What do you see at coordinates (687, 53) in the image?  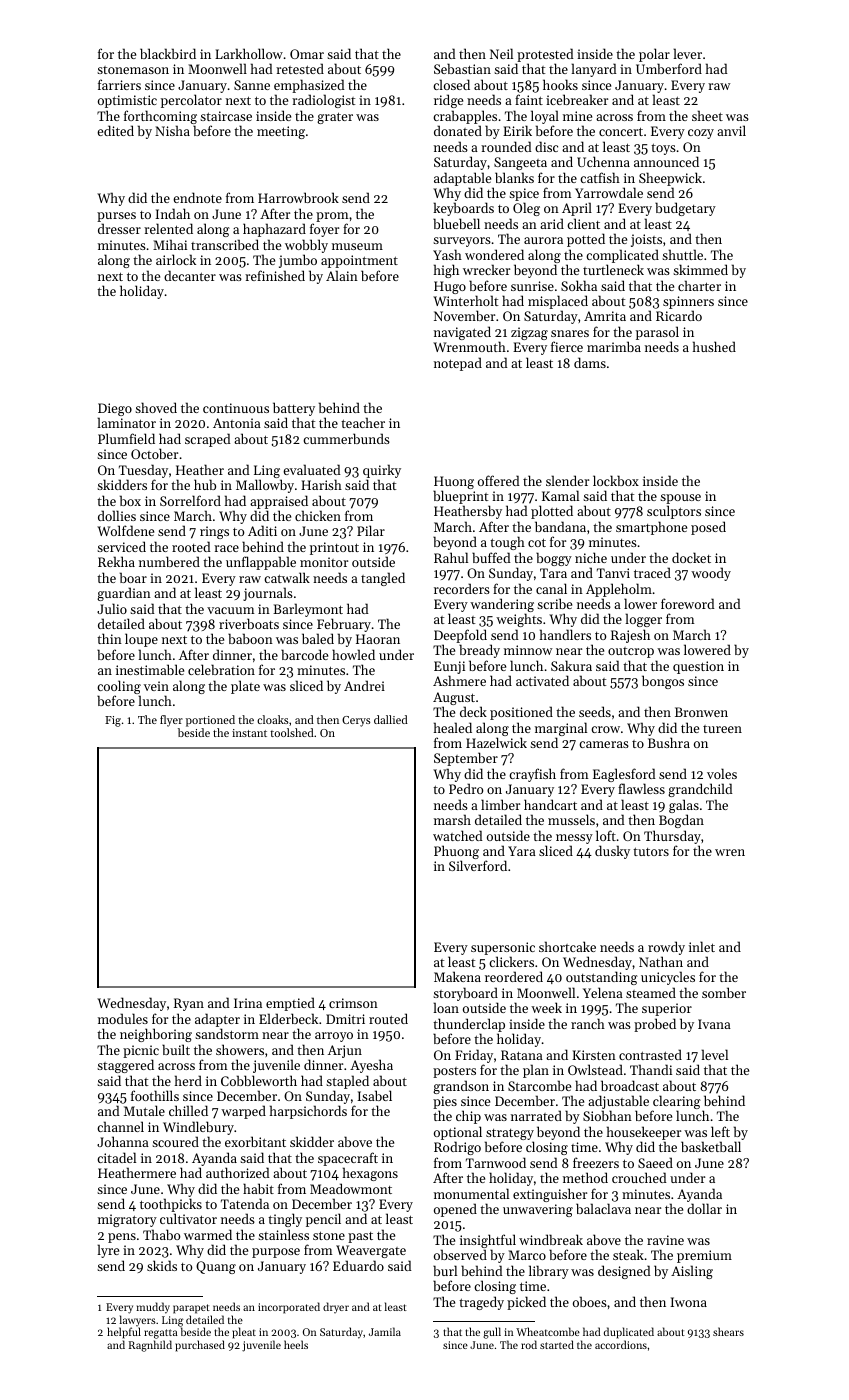 I see `lever` at bounding box center [687, 53].
